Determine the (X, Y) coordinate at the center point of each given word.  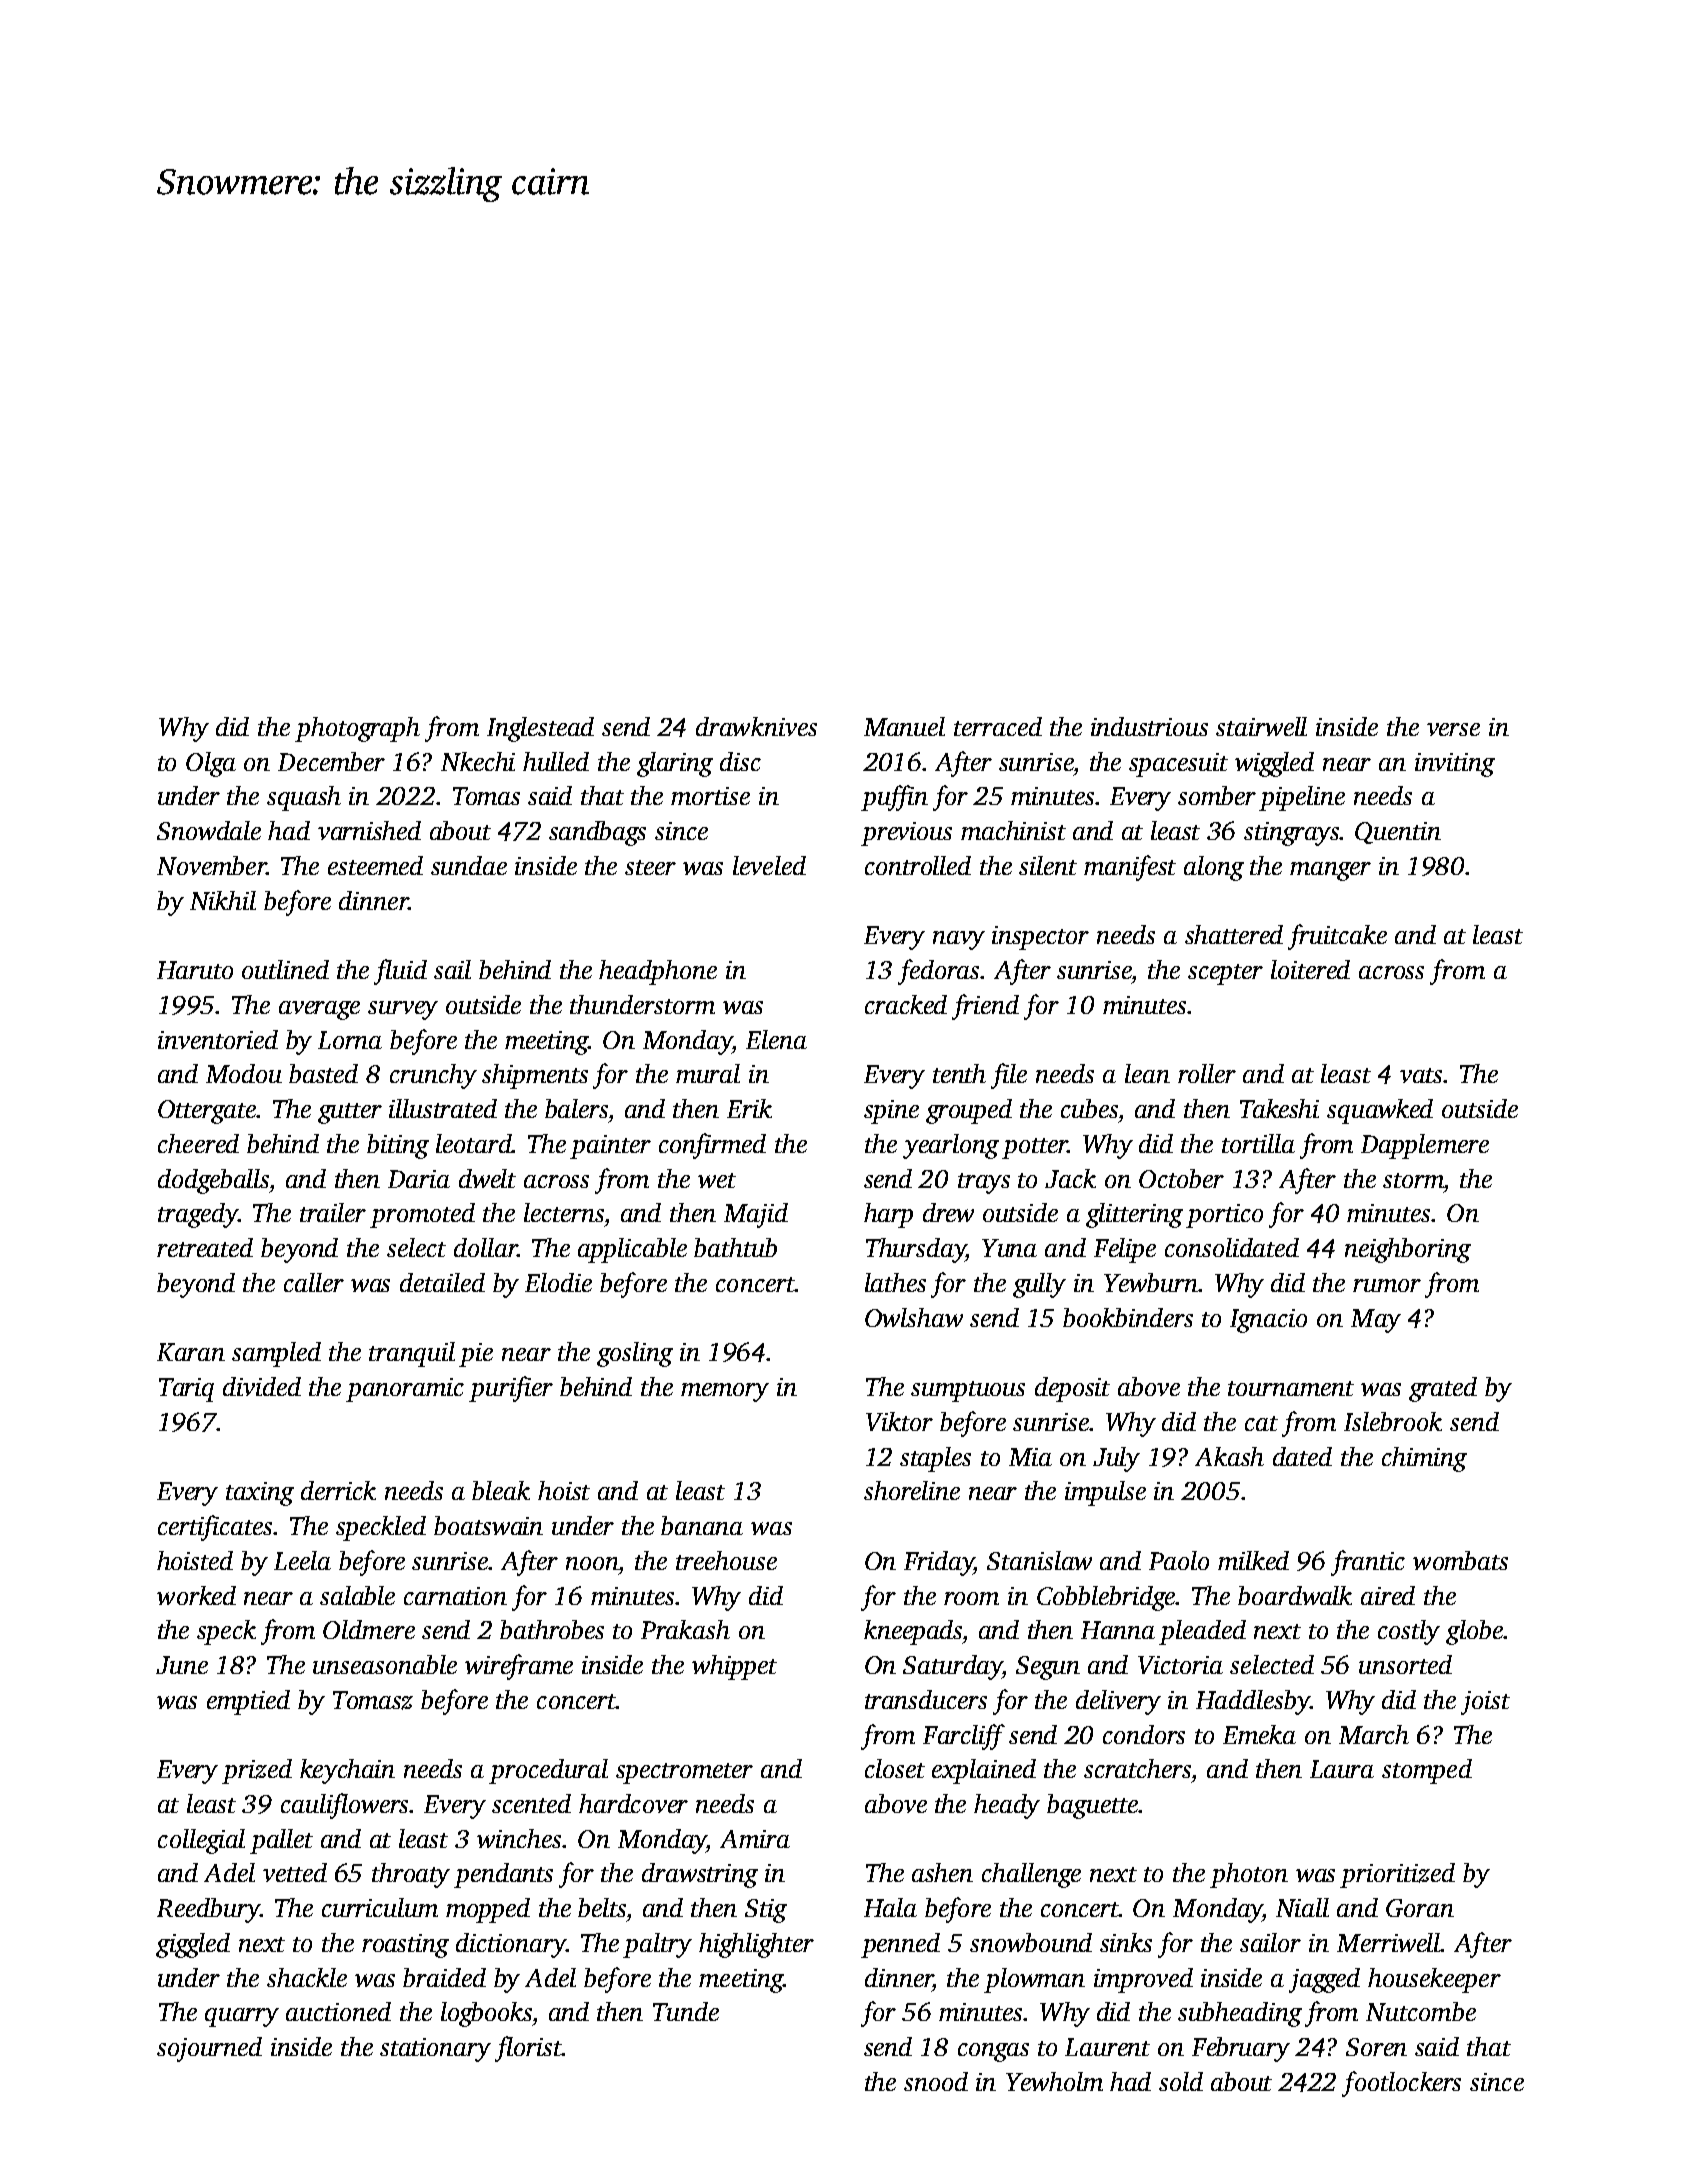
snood (936, 2081)
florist (528, 2049)
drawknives (756, 726)
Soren (1376, 2047)
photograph (357, 729)
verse (1453, 729)
